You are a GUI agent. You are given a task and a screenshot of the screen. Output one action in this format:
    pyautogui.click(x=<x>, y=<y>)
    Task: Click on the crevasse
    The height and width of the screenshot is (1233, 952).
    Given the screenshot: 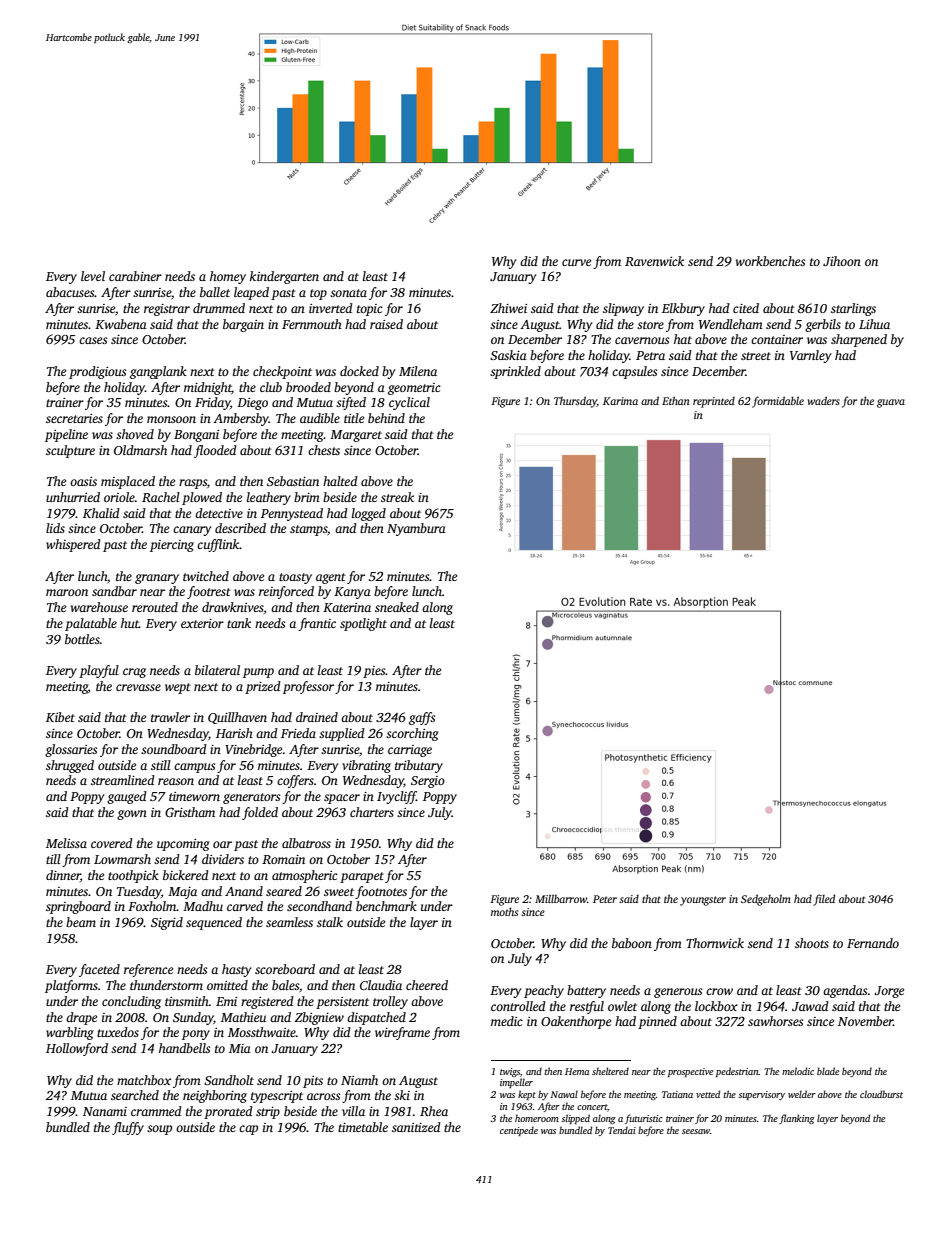 What is the action you would take?
    pyautogui.click(x=138, y=687)
